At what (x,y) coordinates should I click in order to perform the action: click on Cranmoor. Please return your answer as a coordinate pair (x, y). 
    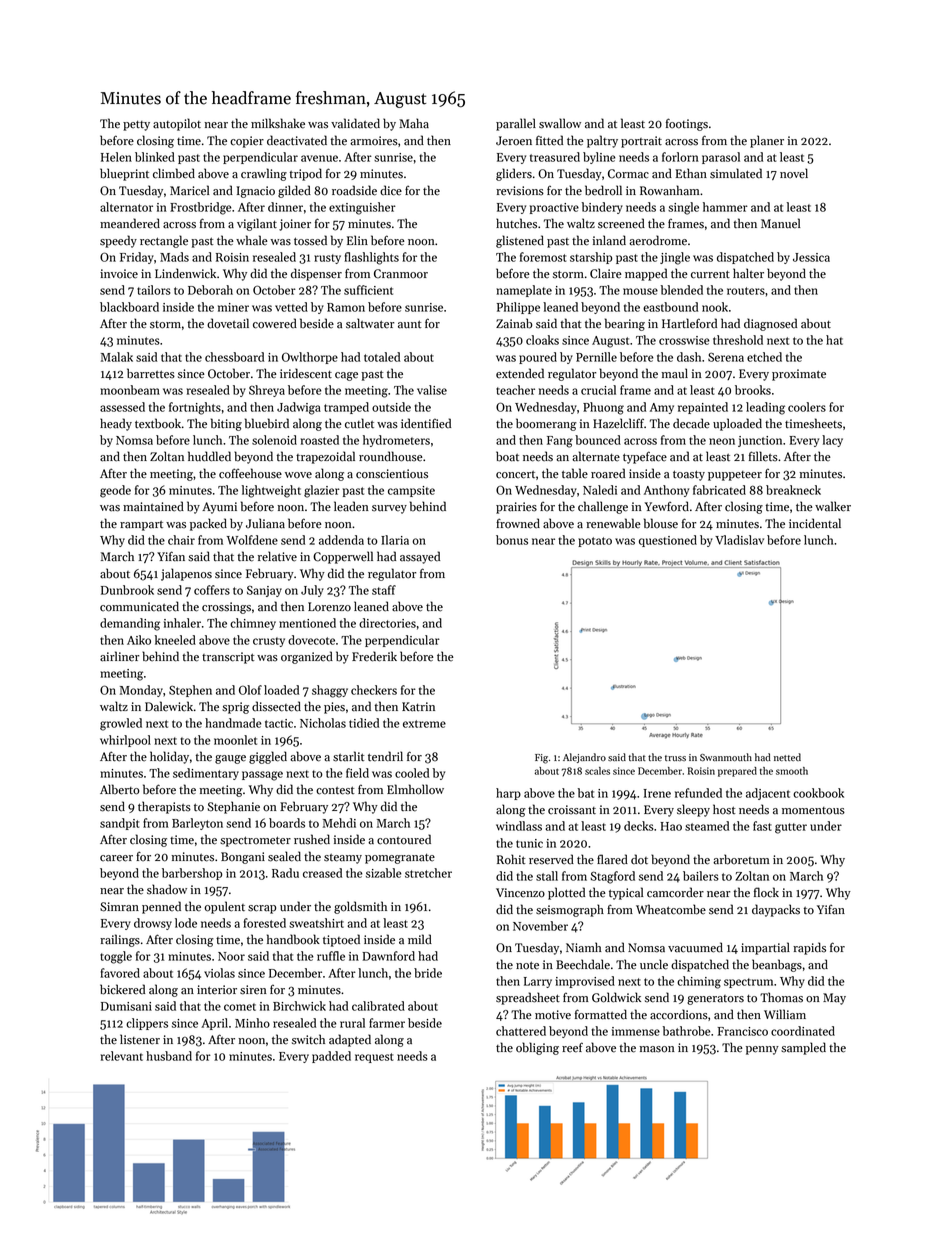
    Looking at the image, I should click on (401, 274).
